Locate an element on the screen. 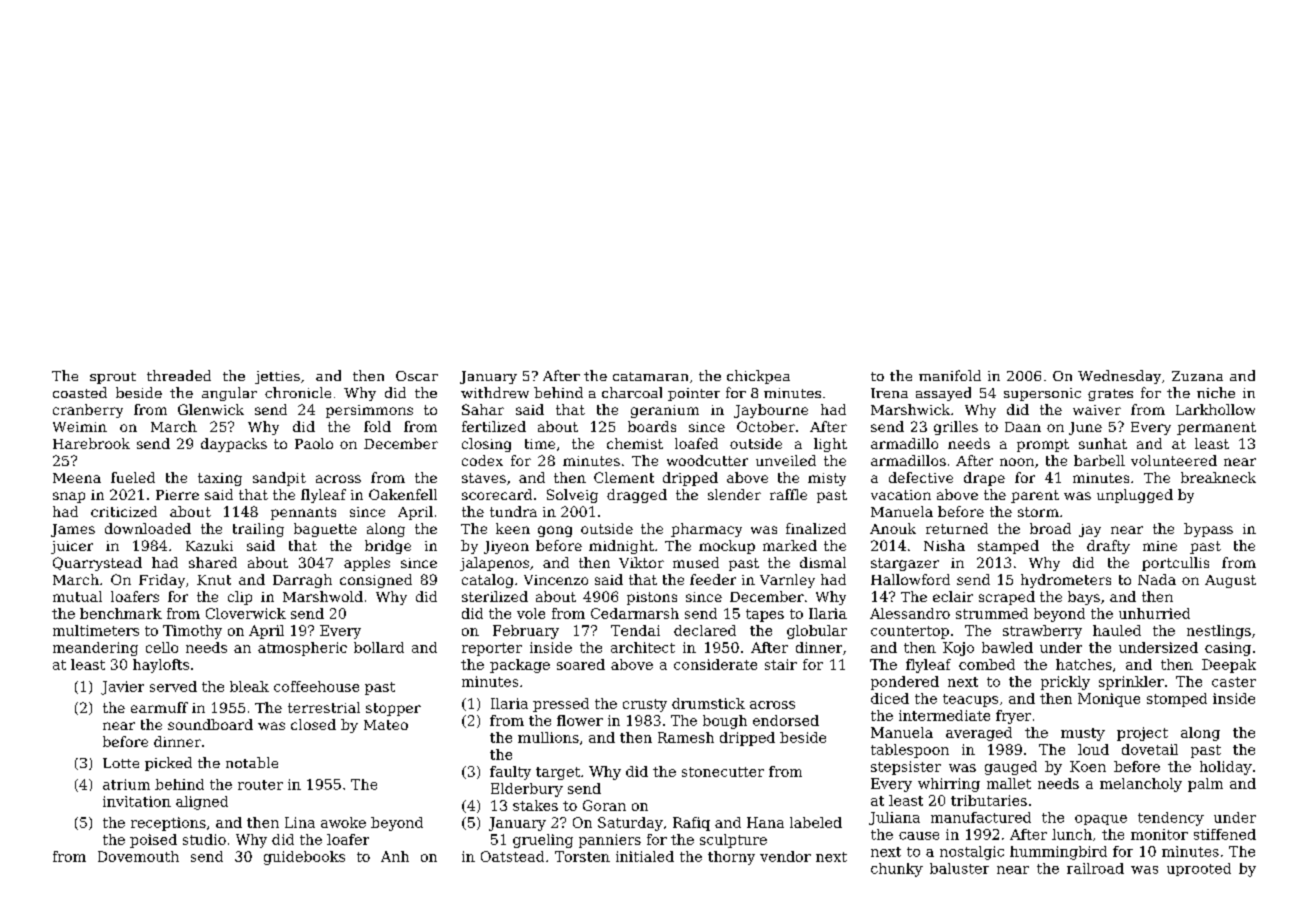  prickly is located at coordinates (1065, 683).
